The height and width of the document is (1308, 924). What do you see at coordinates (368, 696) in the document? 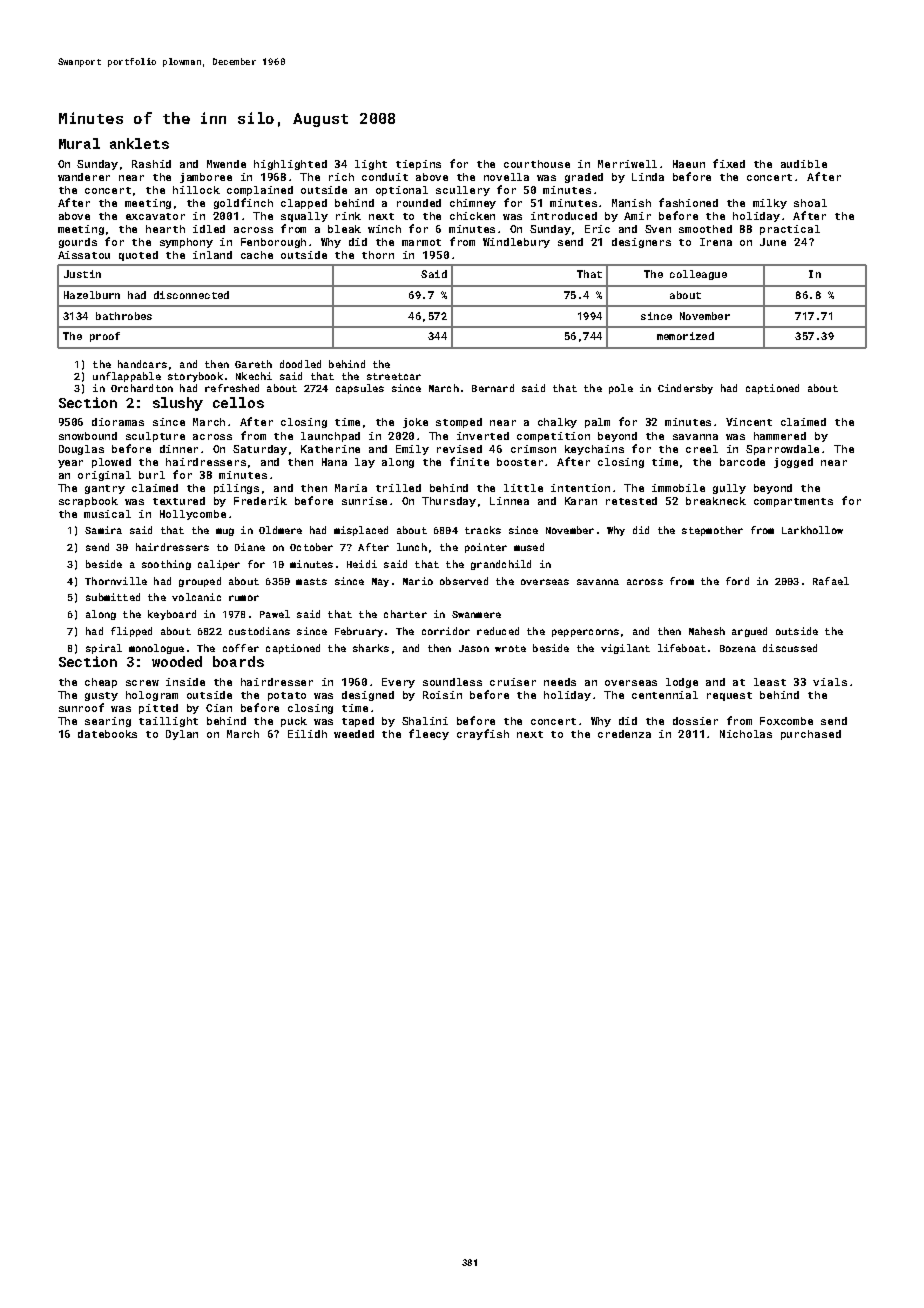
I see `designed` at bounding box center [368, 696].
